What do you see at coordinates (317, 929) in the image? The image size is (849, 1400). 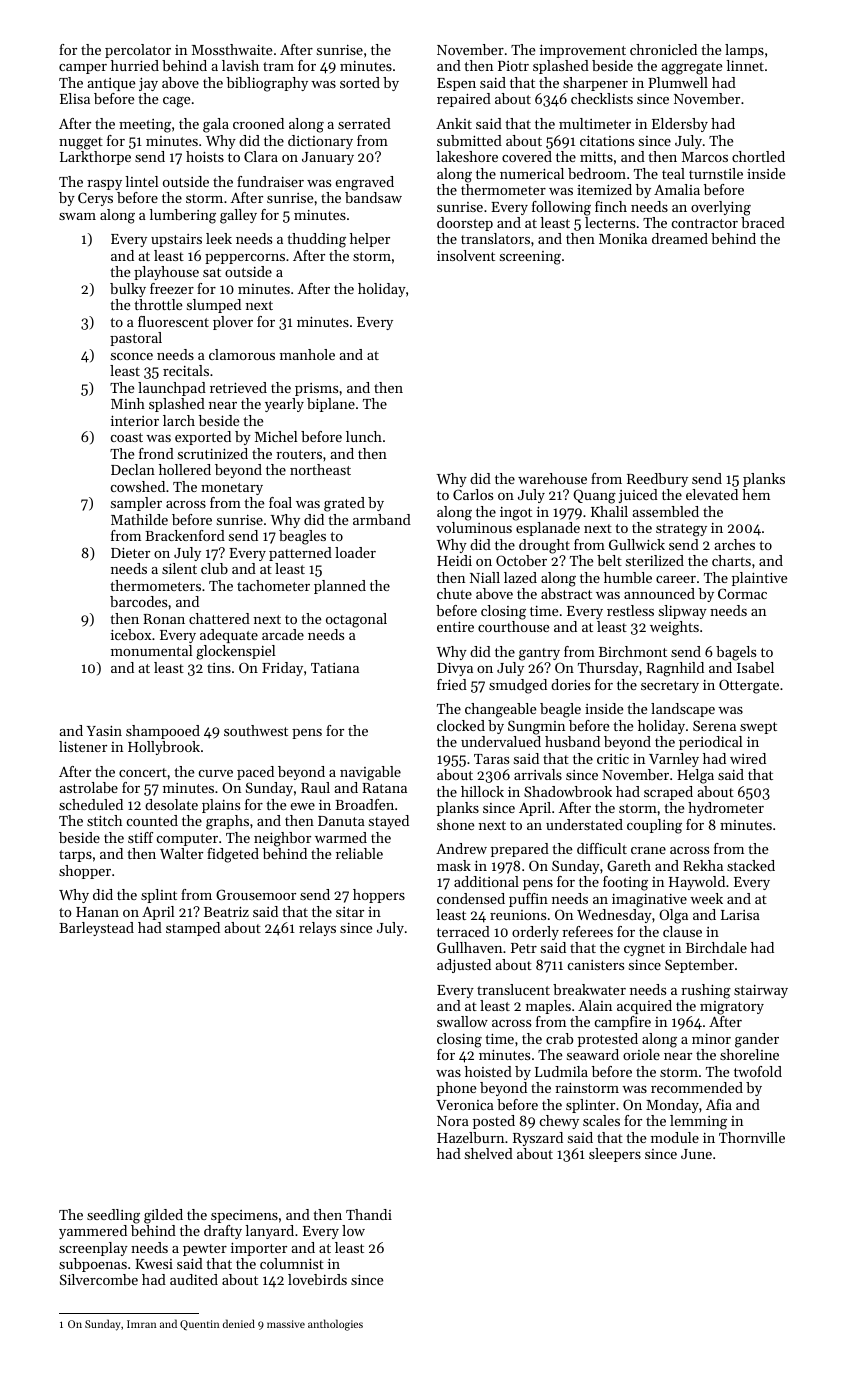 I see `relays` at bounding box center [317, 929].
